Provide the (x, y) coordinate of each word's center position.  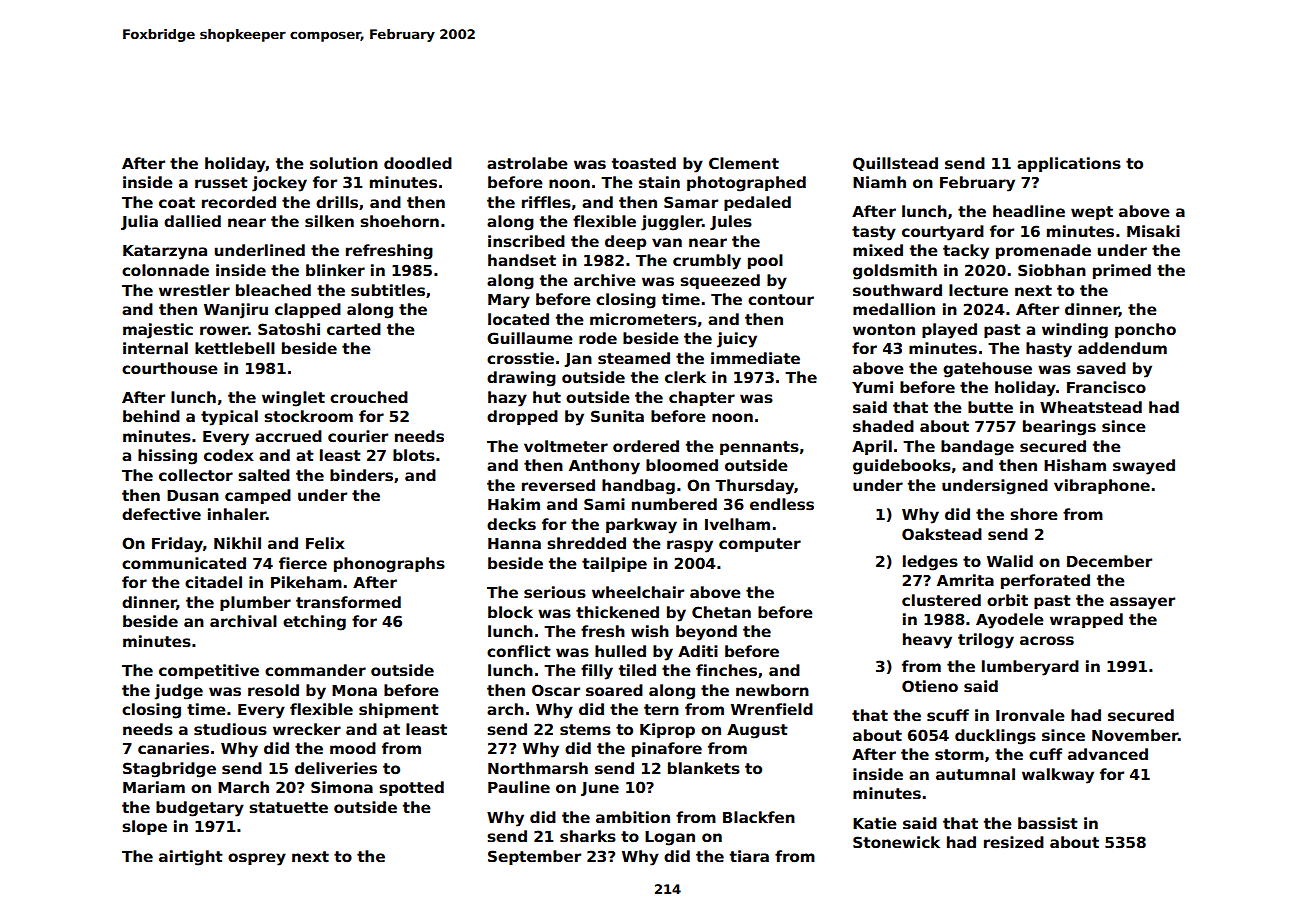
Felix (325, 543)
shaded (883, 426)
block (510, 612)
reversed (558, 485)
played (949, 331)
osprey (257, 859)
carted (354, 329)
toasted (644, 163)
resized (1014, 842)
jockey (279, 184)
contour (781, 299)
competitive (209, 671)
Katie (875, 823)
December (1109, 561)
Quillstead (895, 164)
